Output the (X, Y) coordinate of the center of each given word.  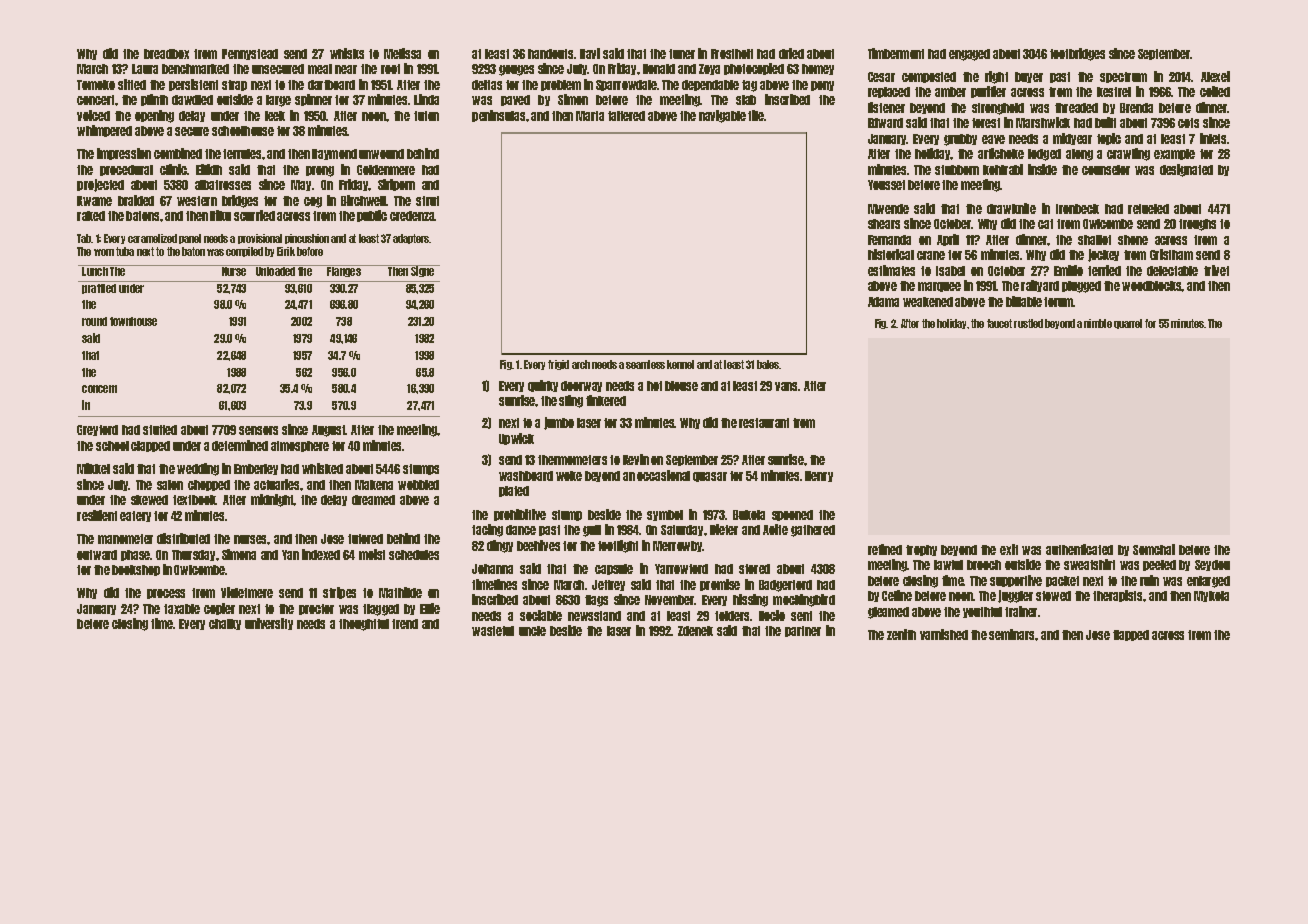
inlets (1213, 138)
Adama (883, 302)
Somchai (1154, 549)
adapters (411, 239)
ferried (1104, 270)
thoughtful (364, 625)
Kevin (636, 459)
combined (178, 153)
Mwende (888, 209)
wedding (198, 469)
